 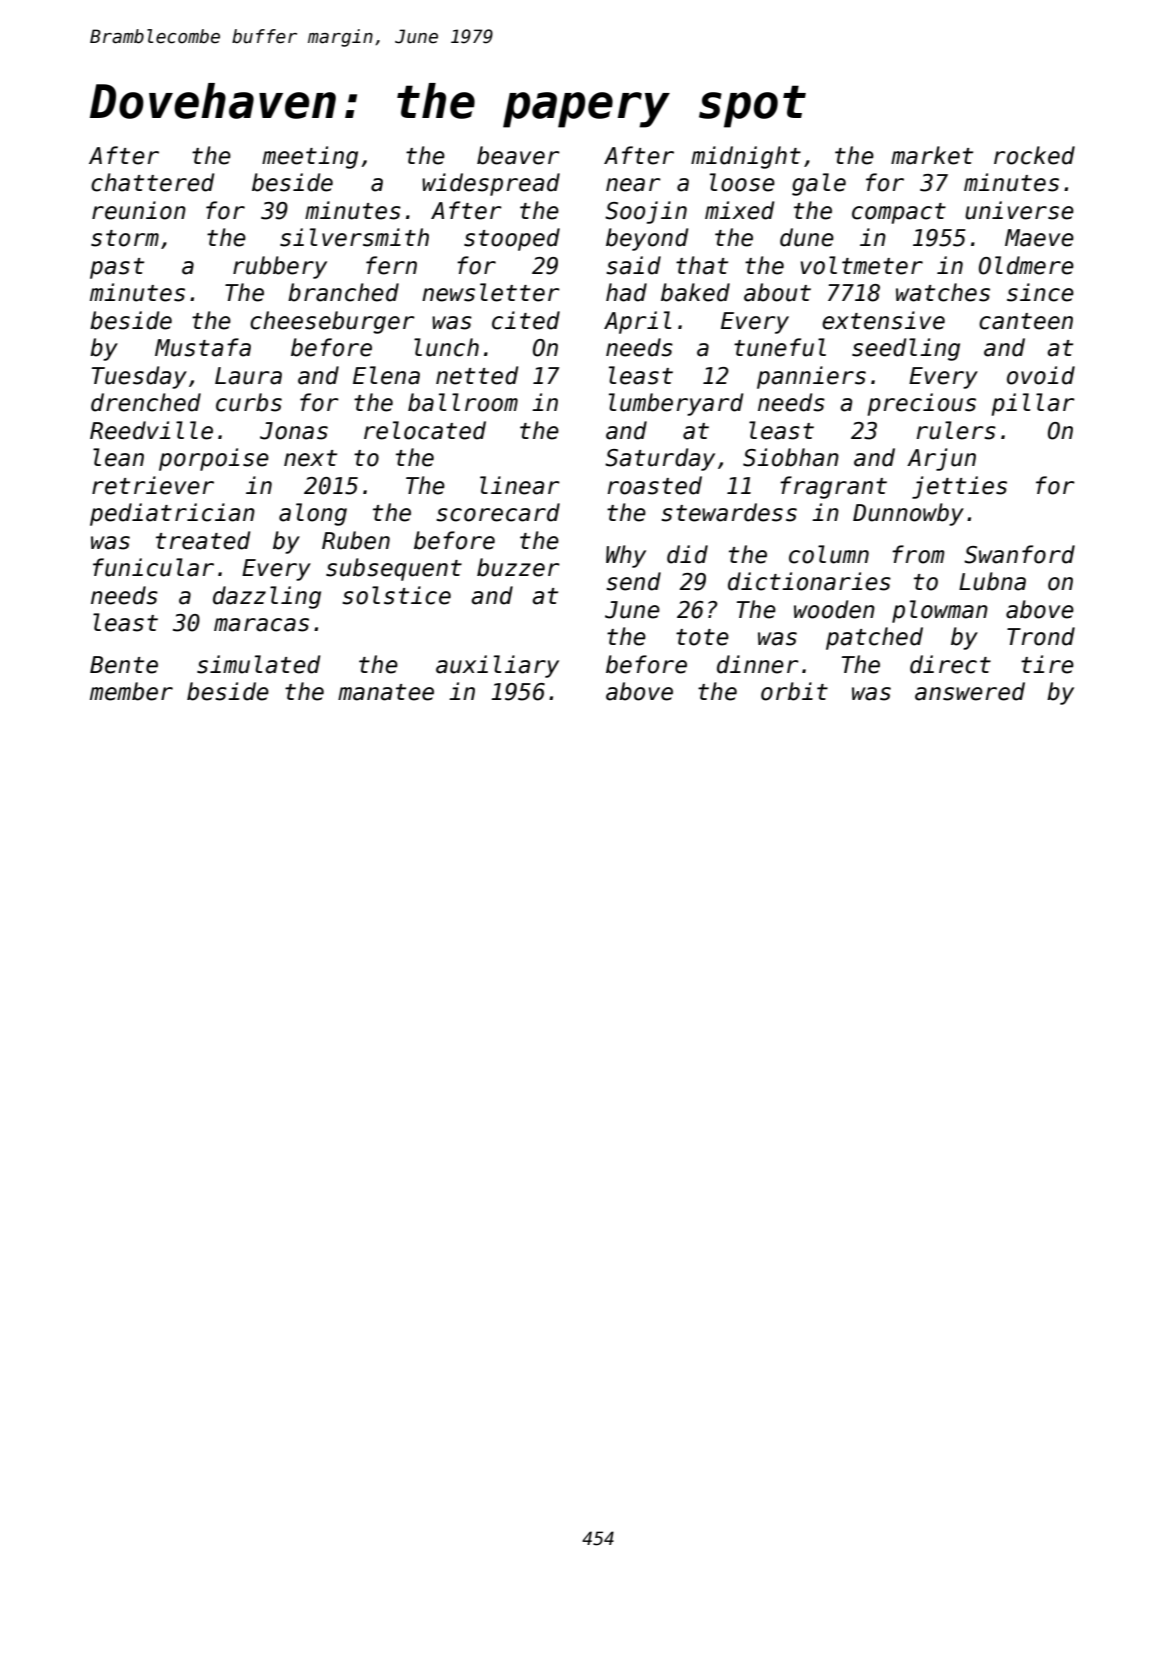 I want to click on midnight, so click(x=746, y=157).
